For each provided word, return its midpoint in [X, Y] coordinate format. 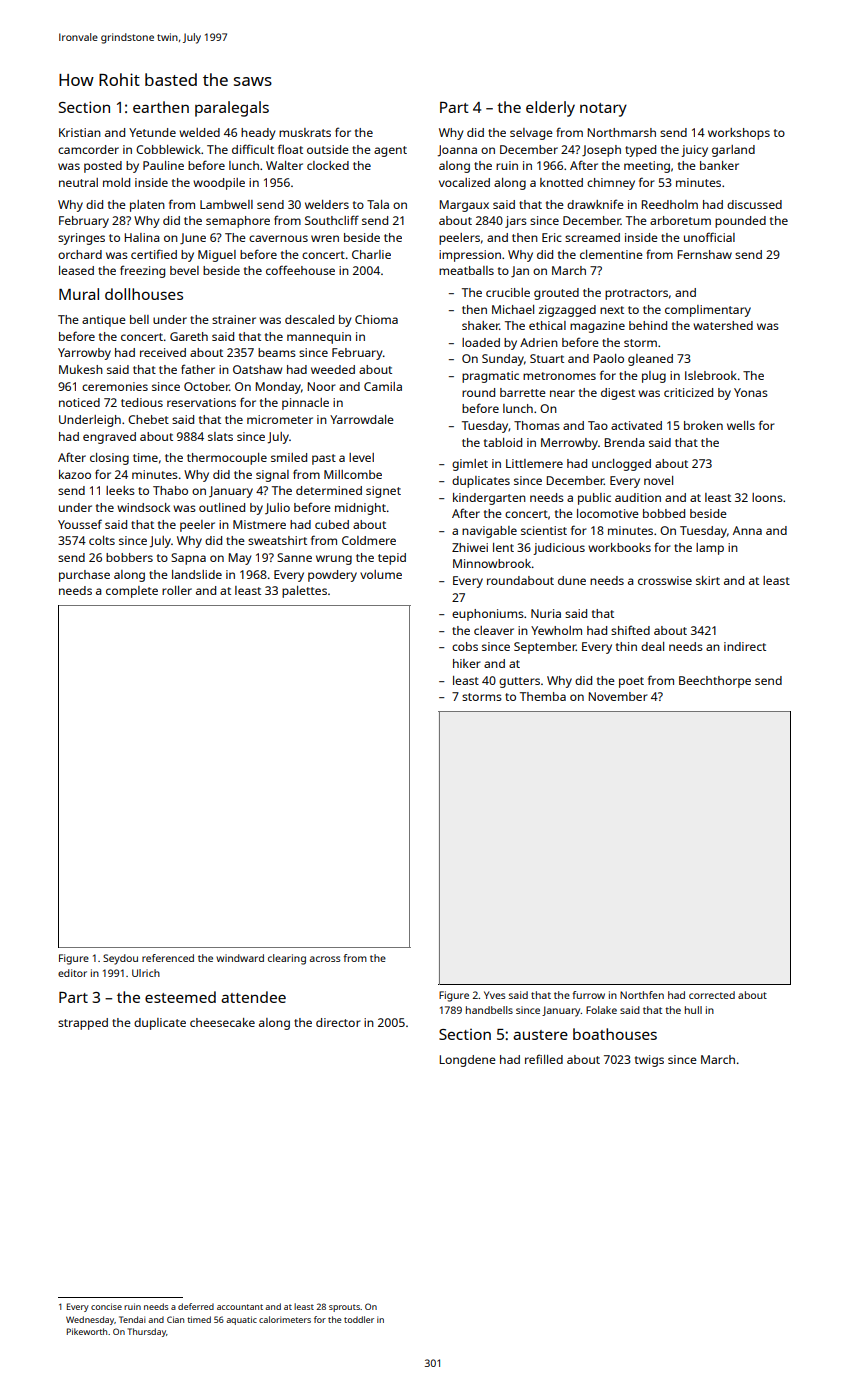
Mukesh [81, 369]
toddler [359, 1319]
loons [767, 497]
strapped [83, 1024]
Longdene [467, 1061]
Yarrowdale [362, 419]
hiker [466, 663]
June [193, 239]
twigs [649, 1061]
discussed [754, 204]
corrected [712, 995]
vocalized [464, 182]
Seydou [120, 959]
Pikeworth [87, 1331]
